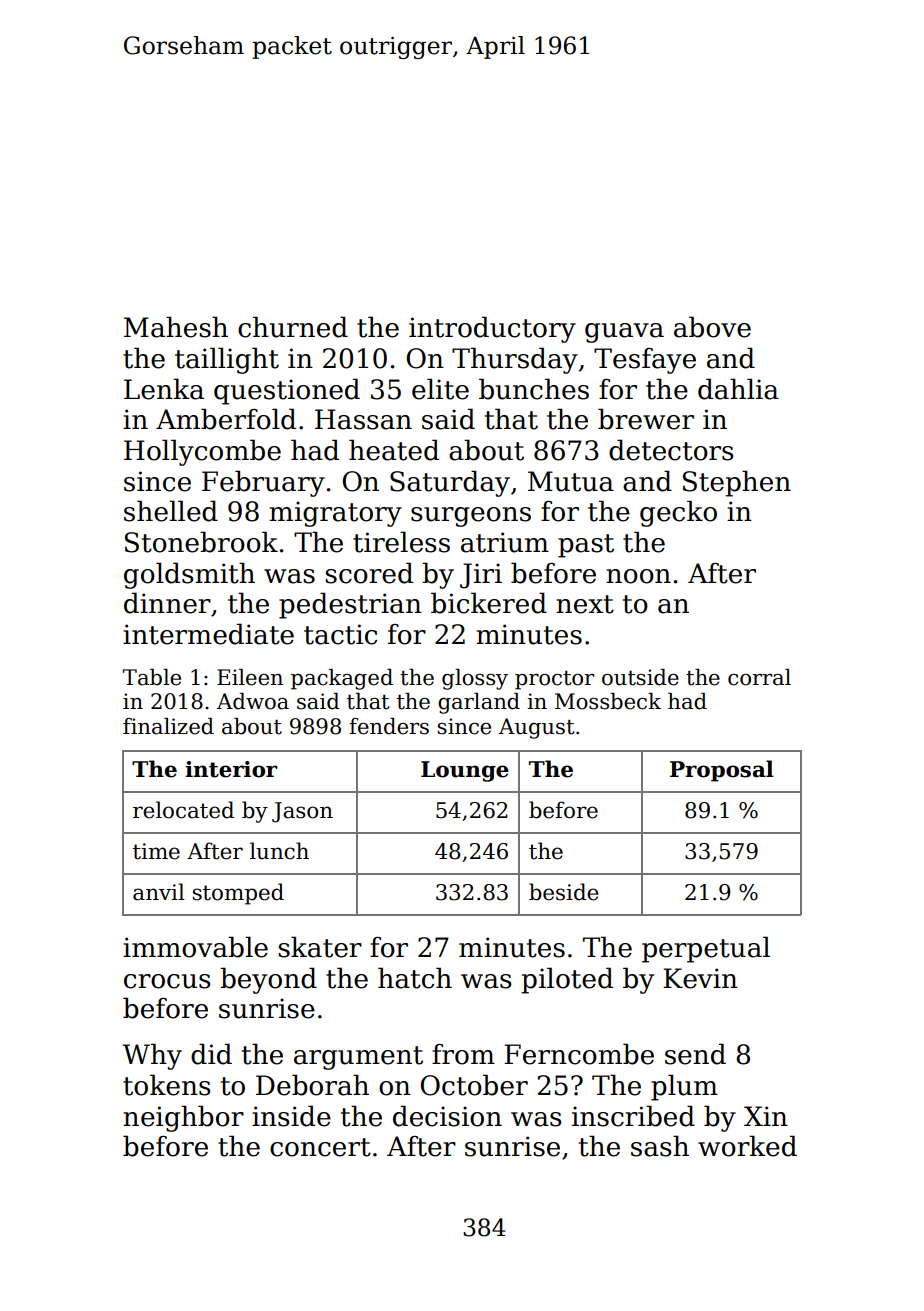 The image size is (924, 1311). What do you see at coordinates (401, 542) in the screenshot?
I see `tireless` at bounding box center [401, 542].
